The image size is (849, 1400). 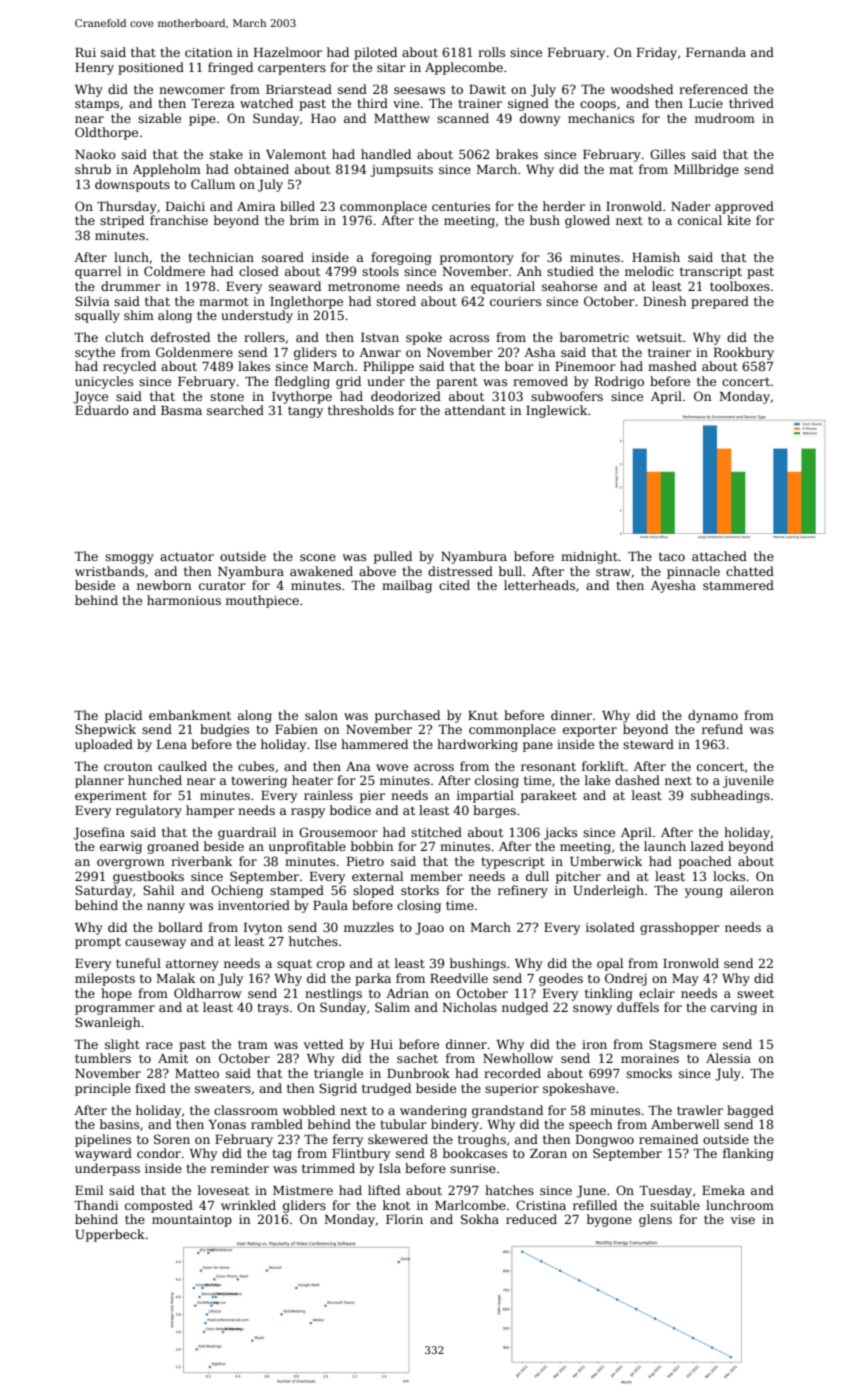 What do you see at coordinates (743, 1219) in the screenshot?
I see `vise` at bounding box center [743, 1219].
